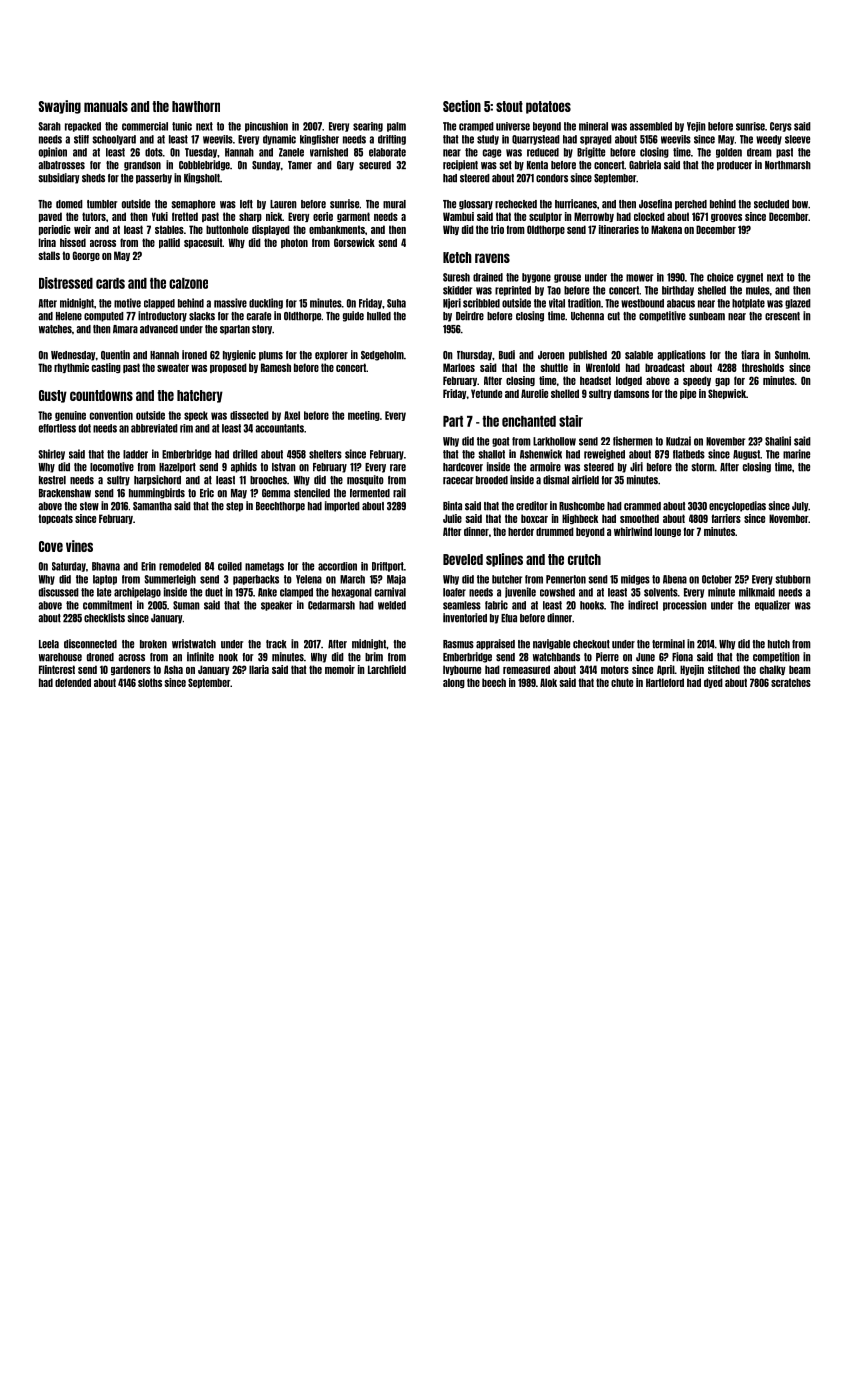  I want to click on Beveled, so click(463, 559).
